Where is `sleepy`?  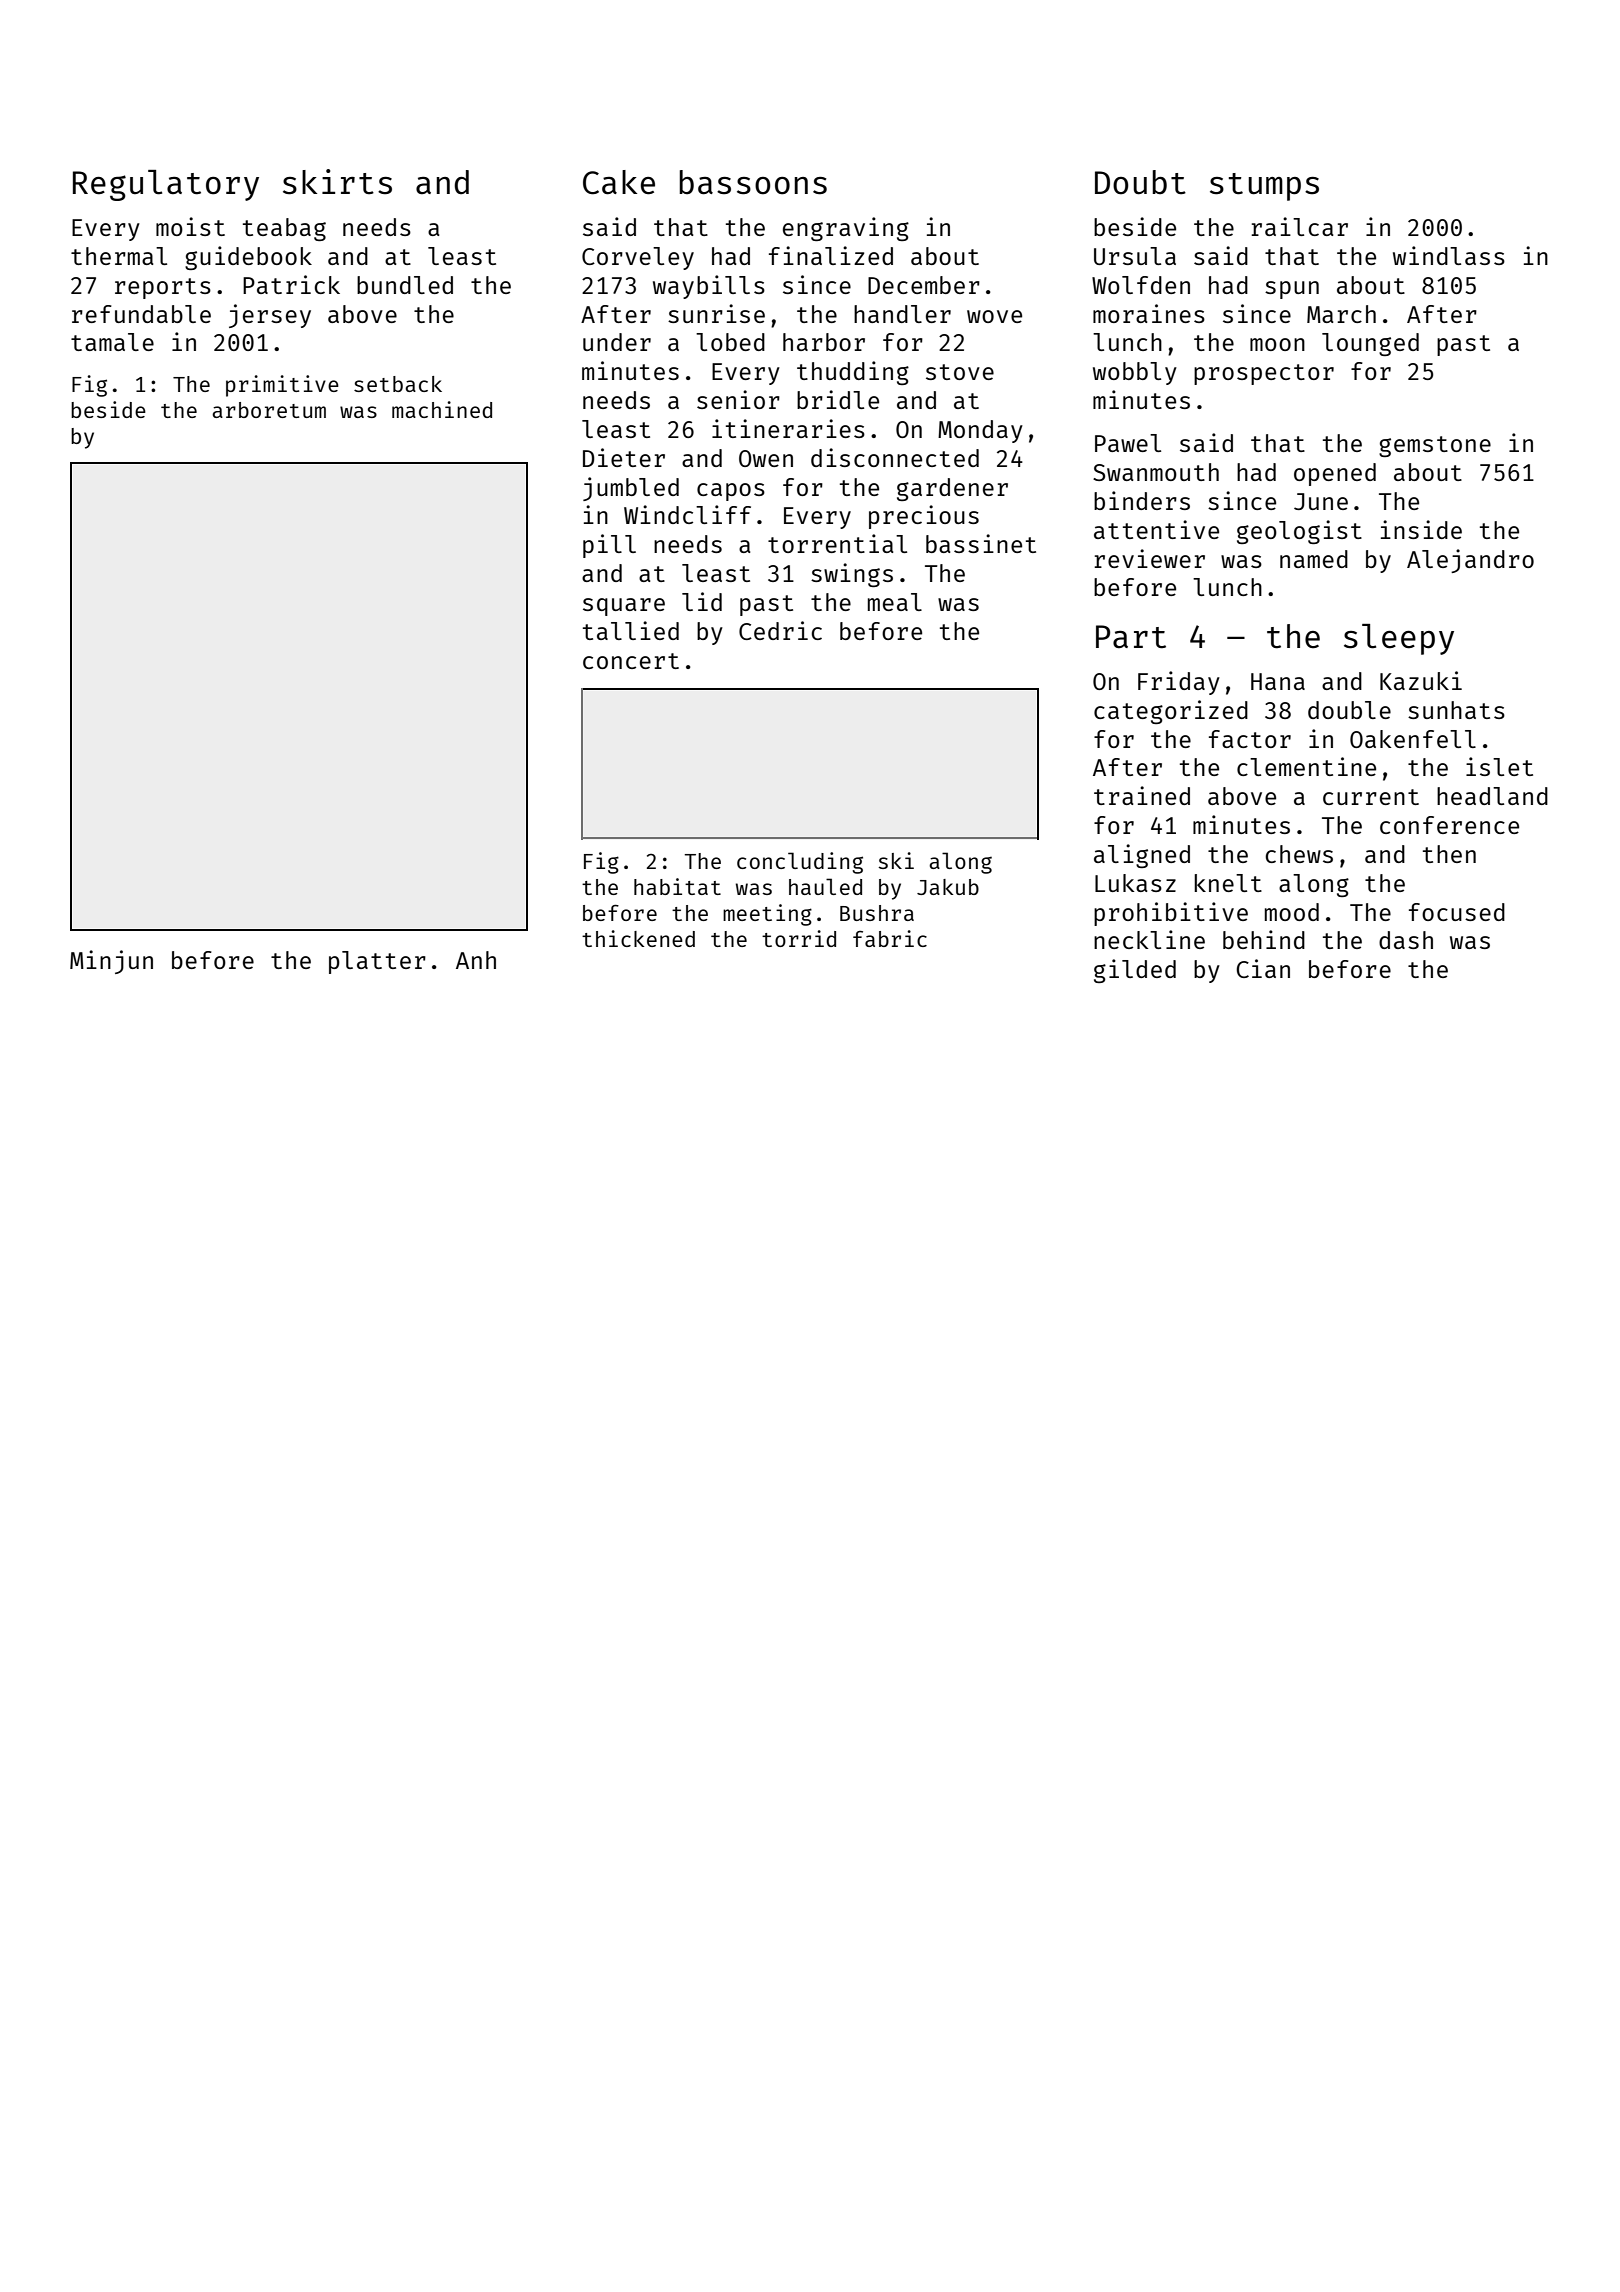 sleepy is located at coordinates (1399, 639).
